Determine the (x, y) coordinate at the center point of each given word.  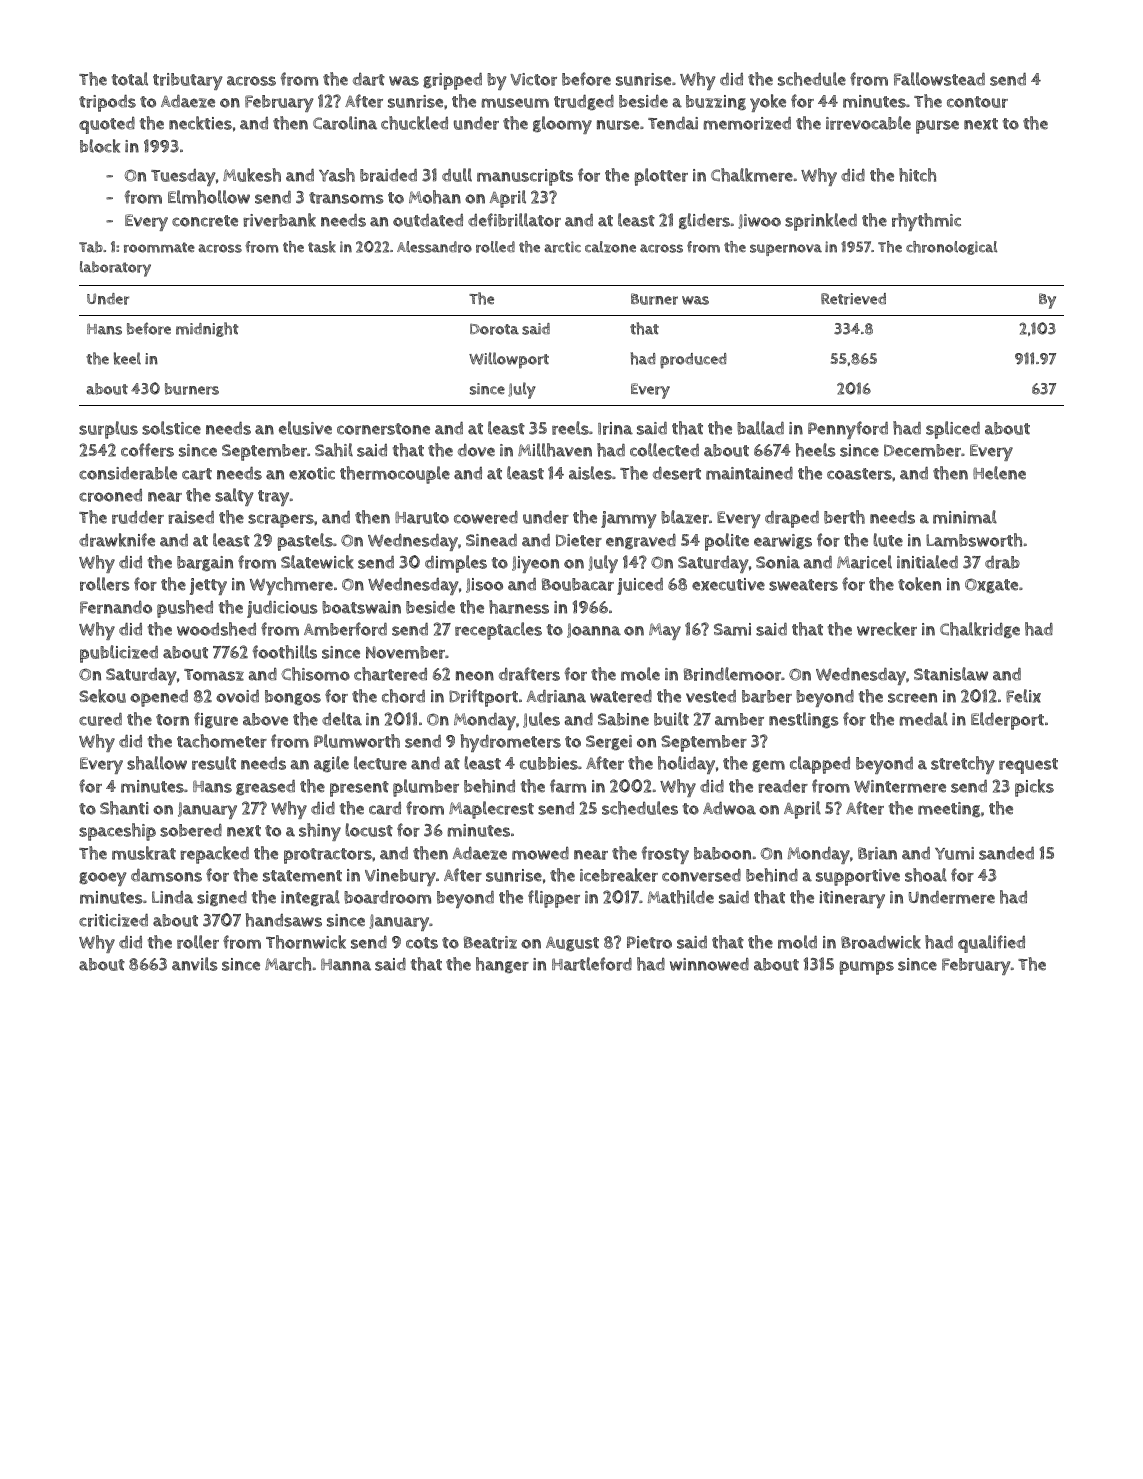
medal (924, 719)
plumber (426, 788)
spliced (953, 430)
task (322, 247)
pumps (866, 968)
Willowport (509, 360)
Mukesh (252, 175)
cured (100, 719)
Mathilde (681, 897)
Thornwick (306, 942)
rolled (495, 247)
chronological (951, 248)
